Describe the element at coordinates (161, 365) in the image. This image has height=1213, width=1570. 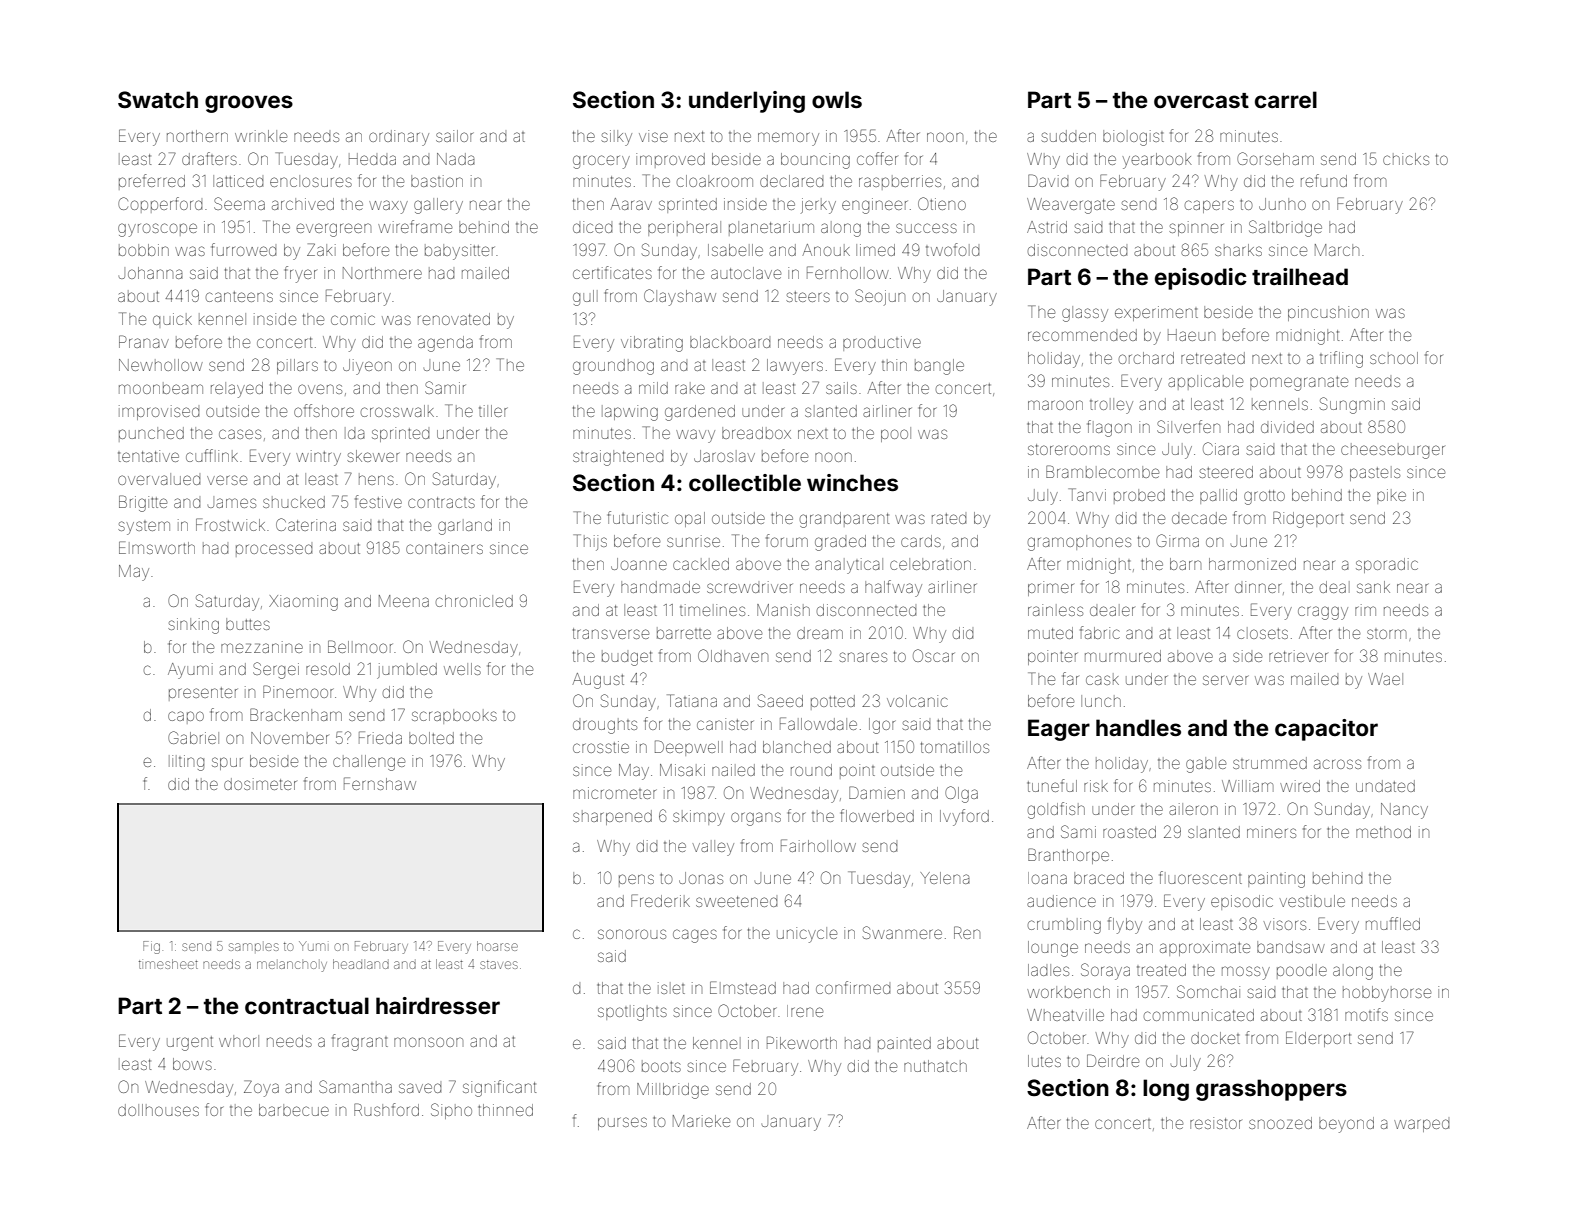
I see `Newhollow` at that location.
